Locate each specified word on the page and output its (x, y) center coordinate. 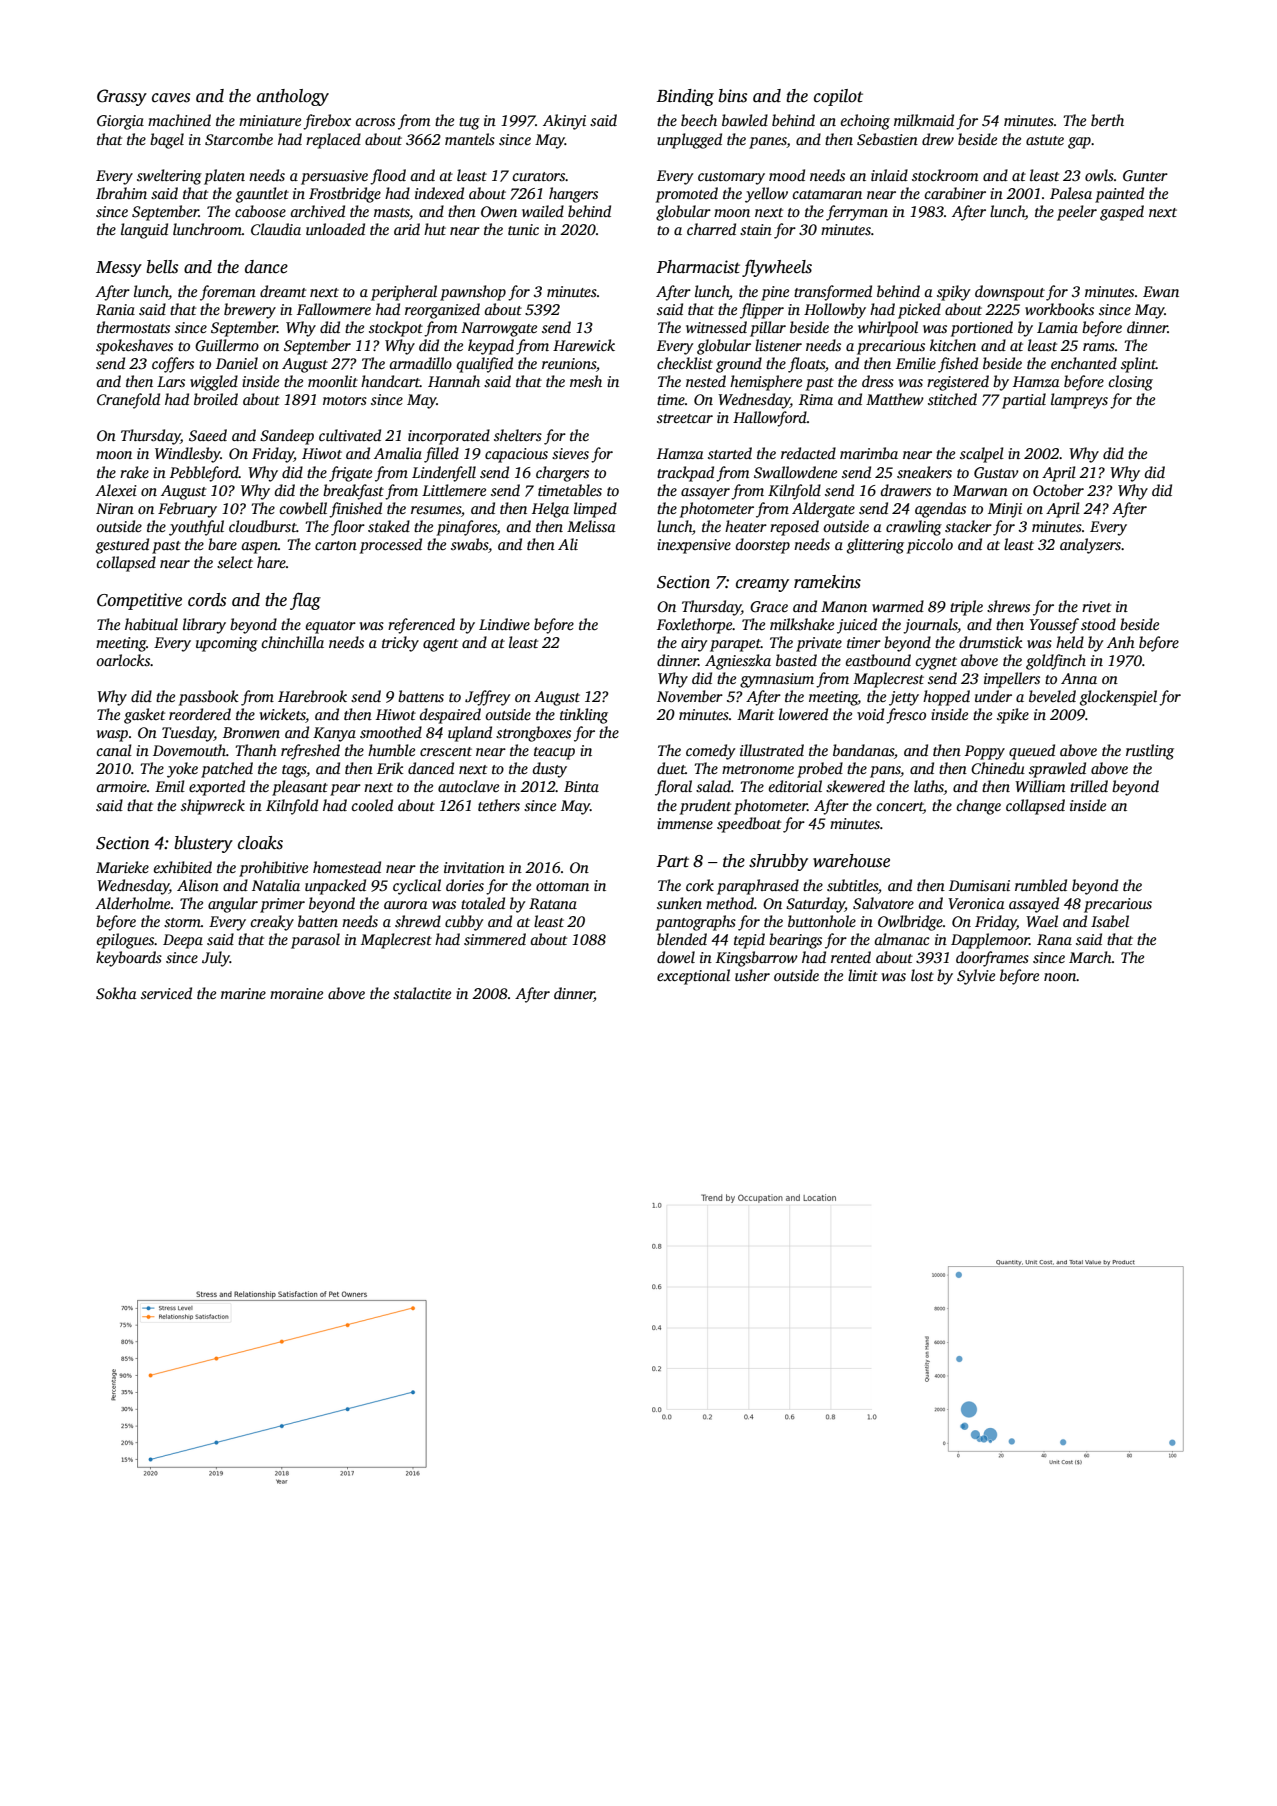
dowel (676, 957)
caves (171, 98)
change (978, 807)
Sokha (116, 993)
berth (1107, 120)
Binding (685, 97)
